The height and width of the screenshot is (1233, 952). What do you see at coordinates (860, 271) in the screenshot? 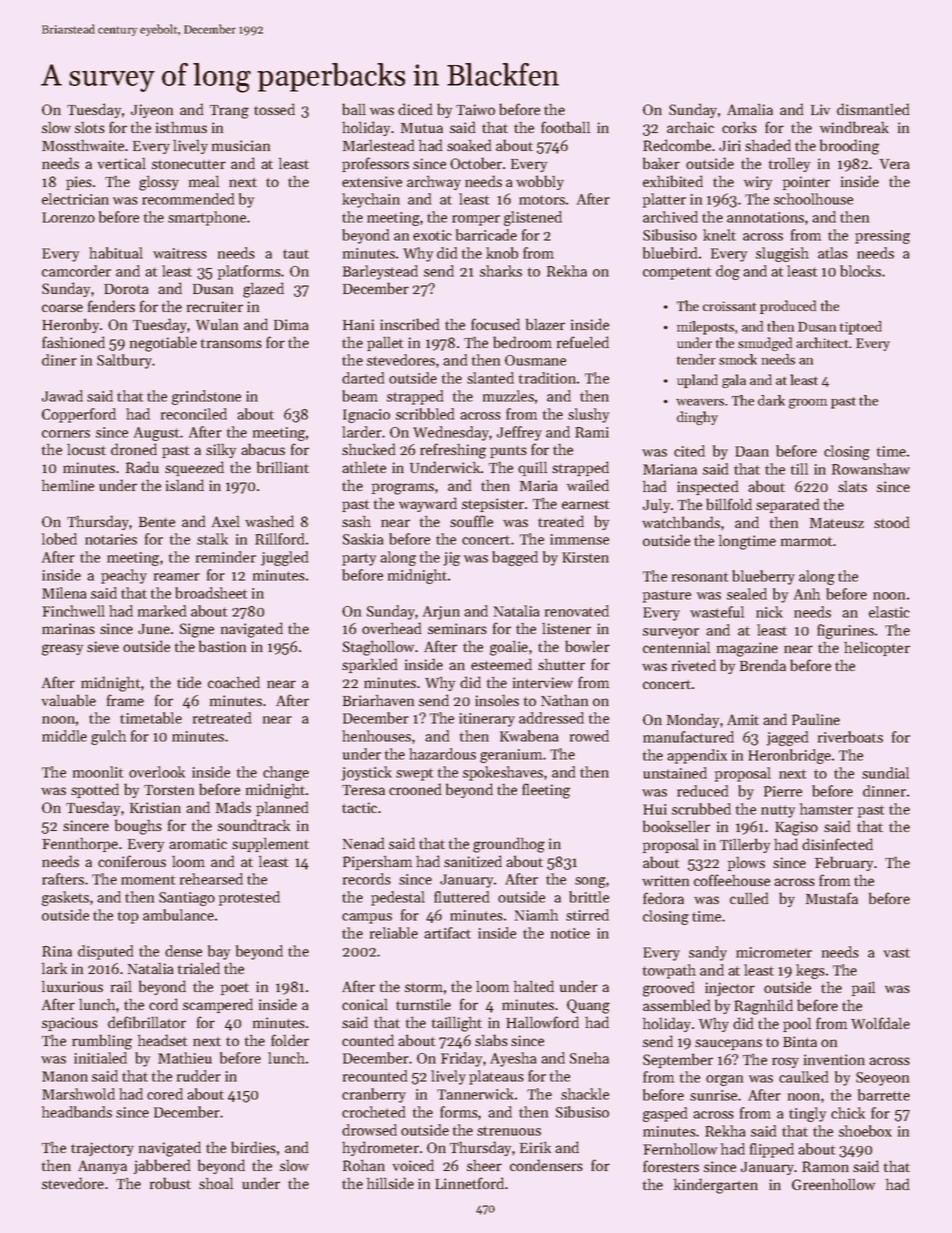
I see `blocks` at bounding box center [860, 271].
